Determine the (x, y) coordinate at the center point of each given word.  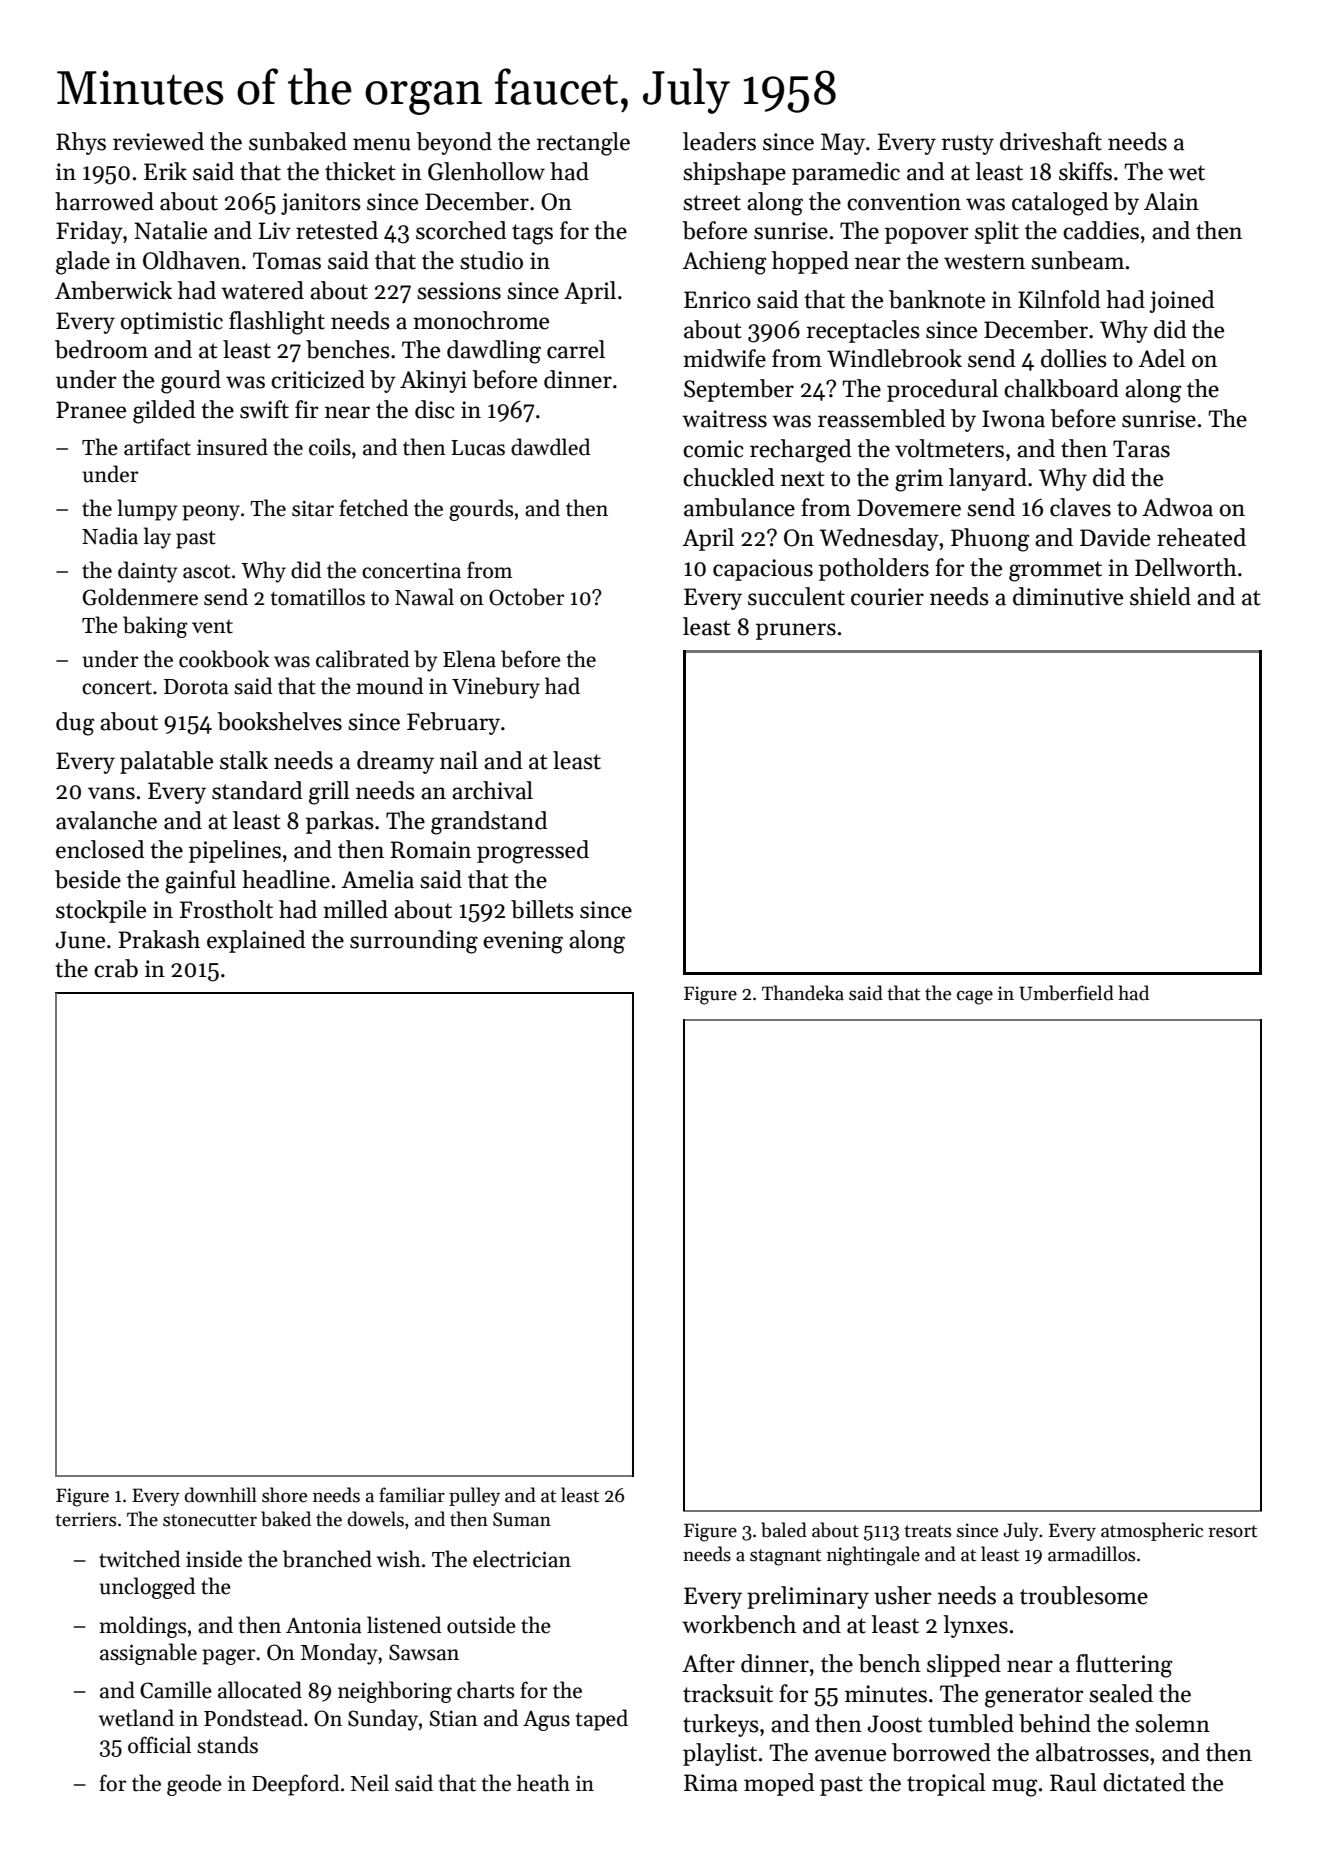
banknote (937, 299)
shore (284, 1495)
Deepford (295, 1785)
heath (543, 1783)
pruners (796, 631)
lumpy (147, 510)
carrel (576, 349)
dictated (1144, 1782)
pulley (474, 1496)
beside (88, 879)
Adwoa (1177, 507)
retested (337, 230)
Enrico (717, 300)
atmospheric (1152, 1531)
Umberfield (1066, 993)
